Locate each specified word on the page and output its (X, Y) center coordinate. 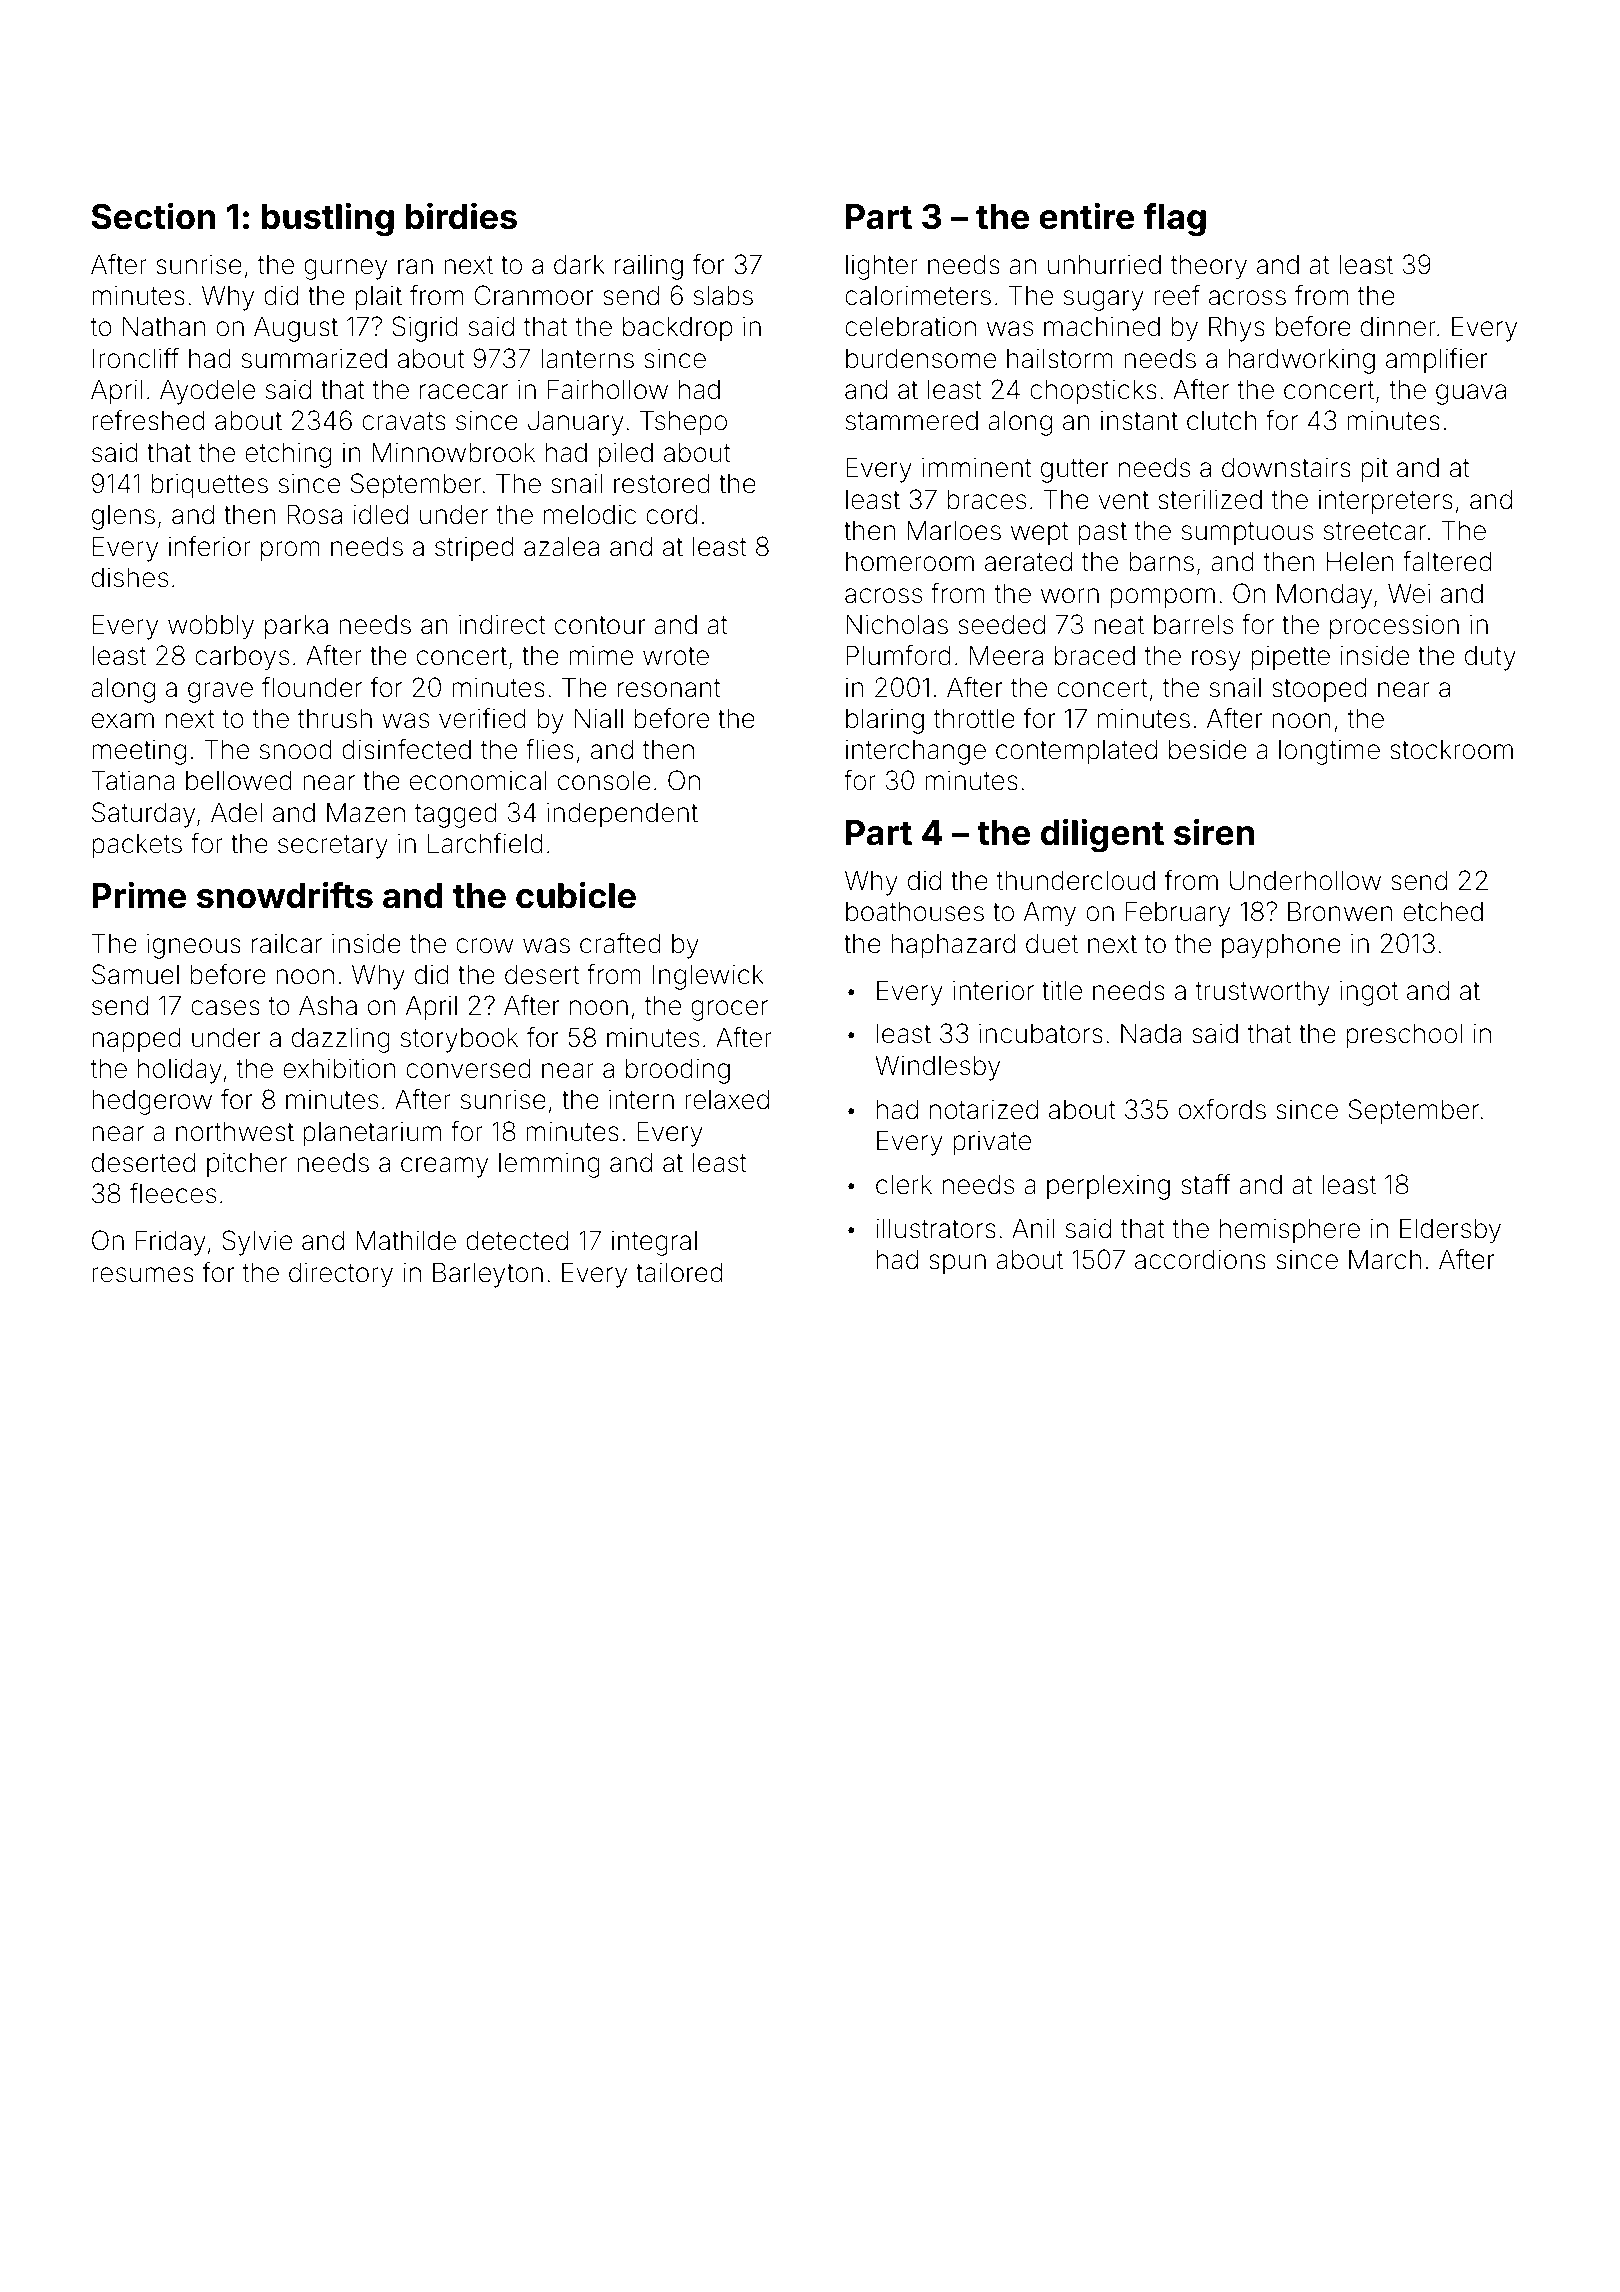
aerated (1028, 561)
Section (154, 216)
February (1178, 914)
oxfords (1222, 1109)
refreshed (148, 420)
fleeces (173, 1193)
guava (1471, 394)
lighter (882, 267)
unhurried (1104, 264)
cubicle (576, 895)
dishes (130, 577)
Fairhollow (608, 389)
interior (993, 991)
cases (225, 1008)
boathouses (915, 911)
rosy (1216, 660)
